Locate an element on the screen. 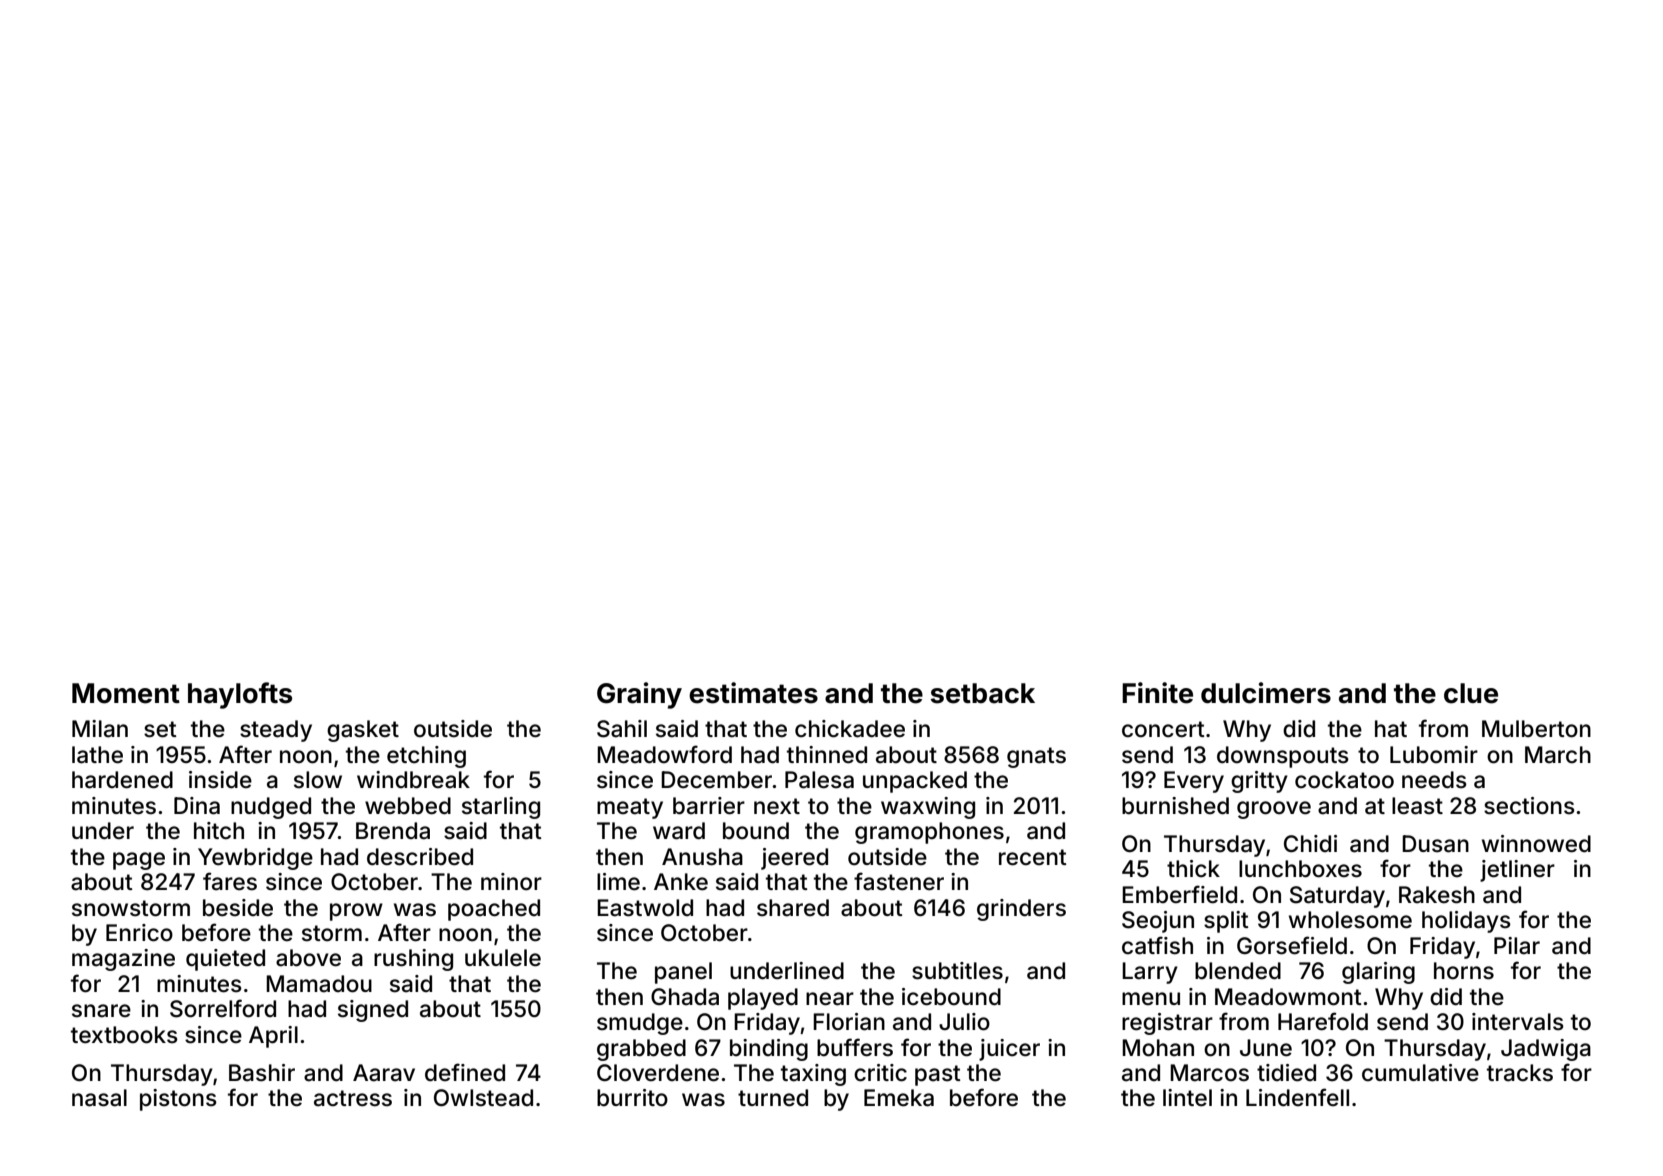 The width and height of the screenshot is (1663, 1176). Lubomir is located at coordinates (1434, 755).
